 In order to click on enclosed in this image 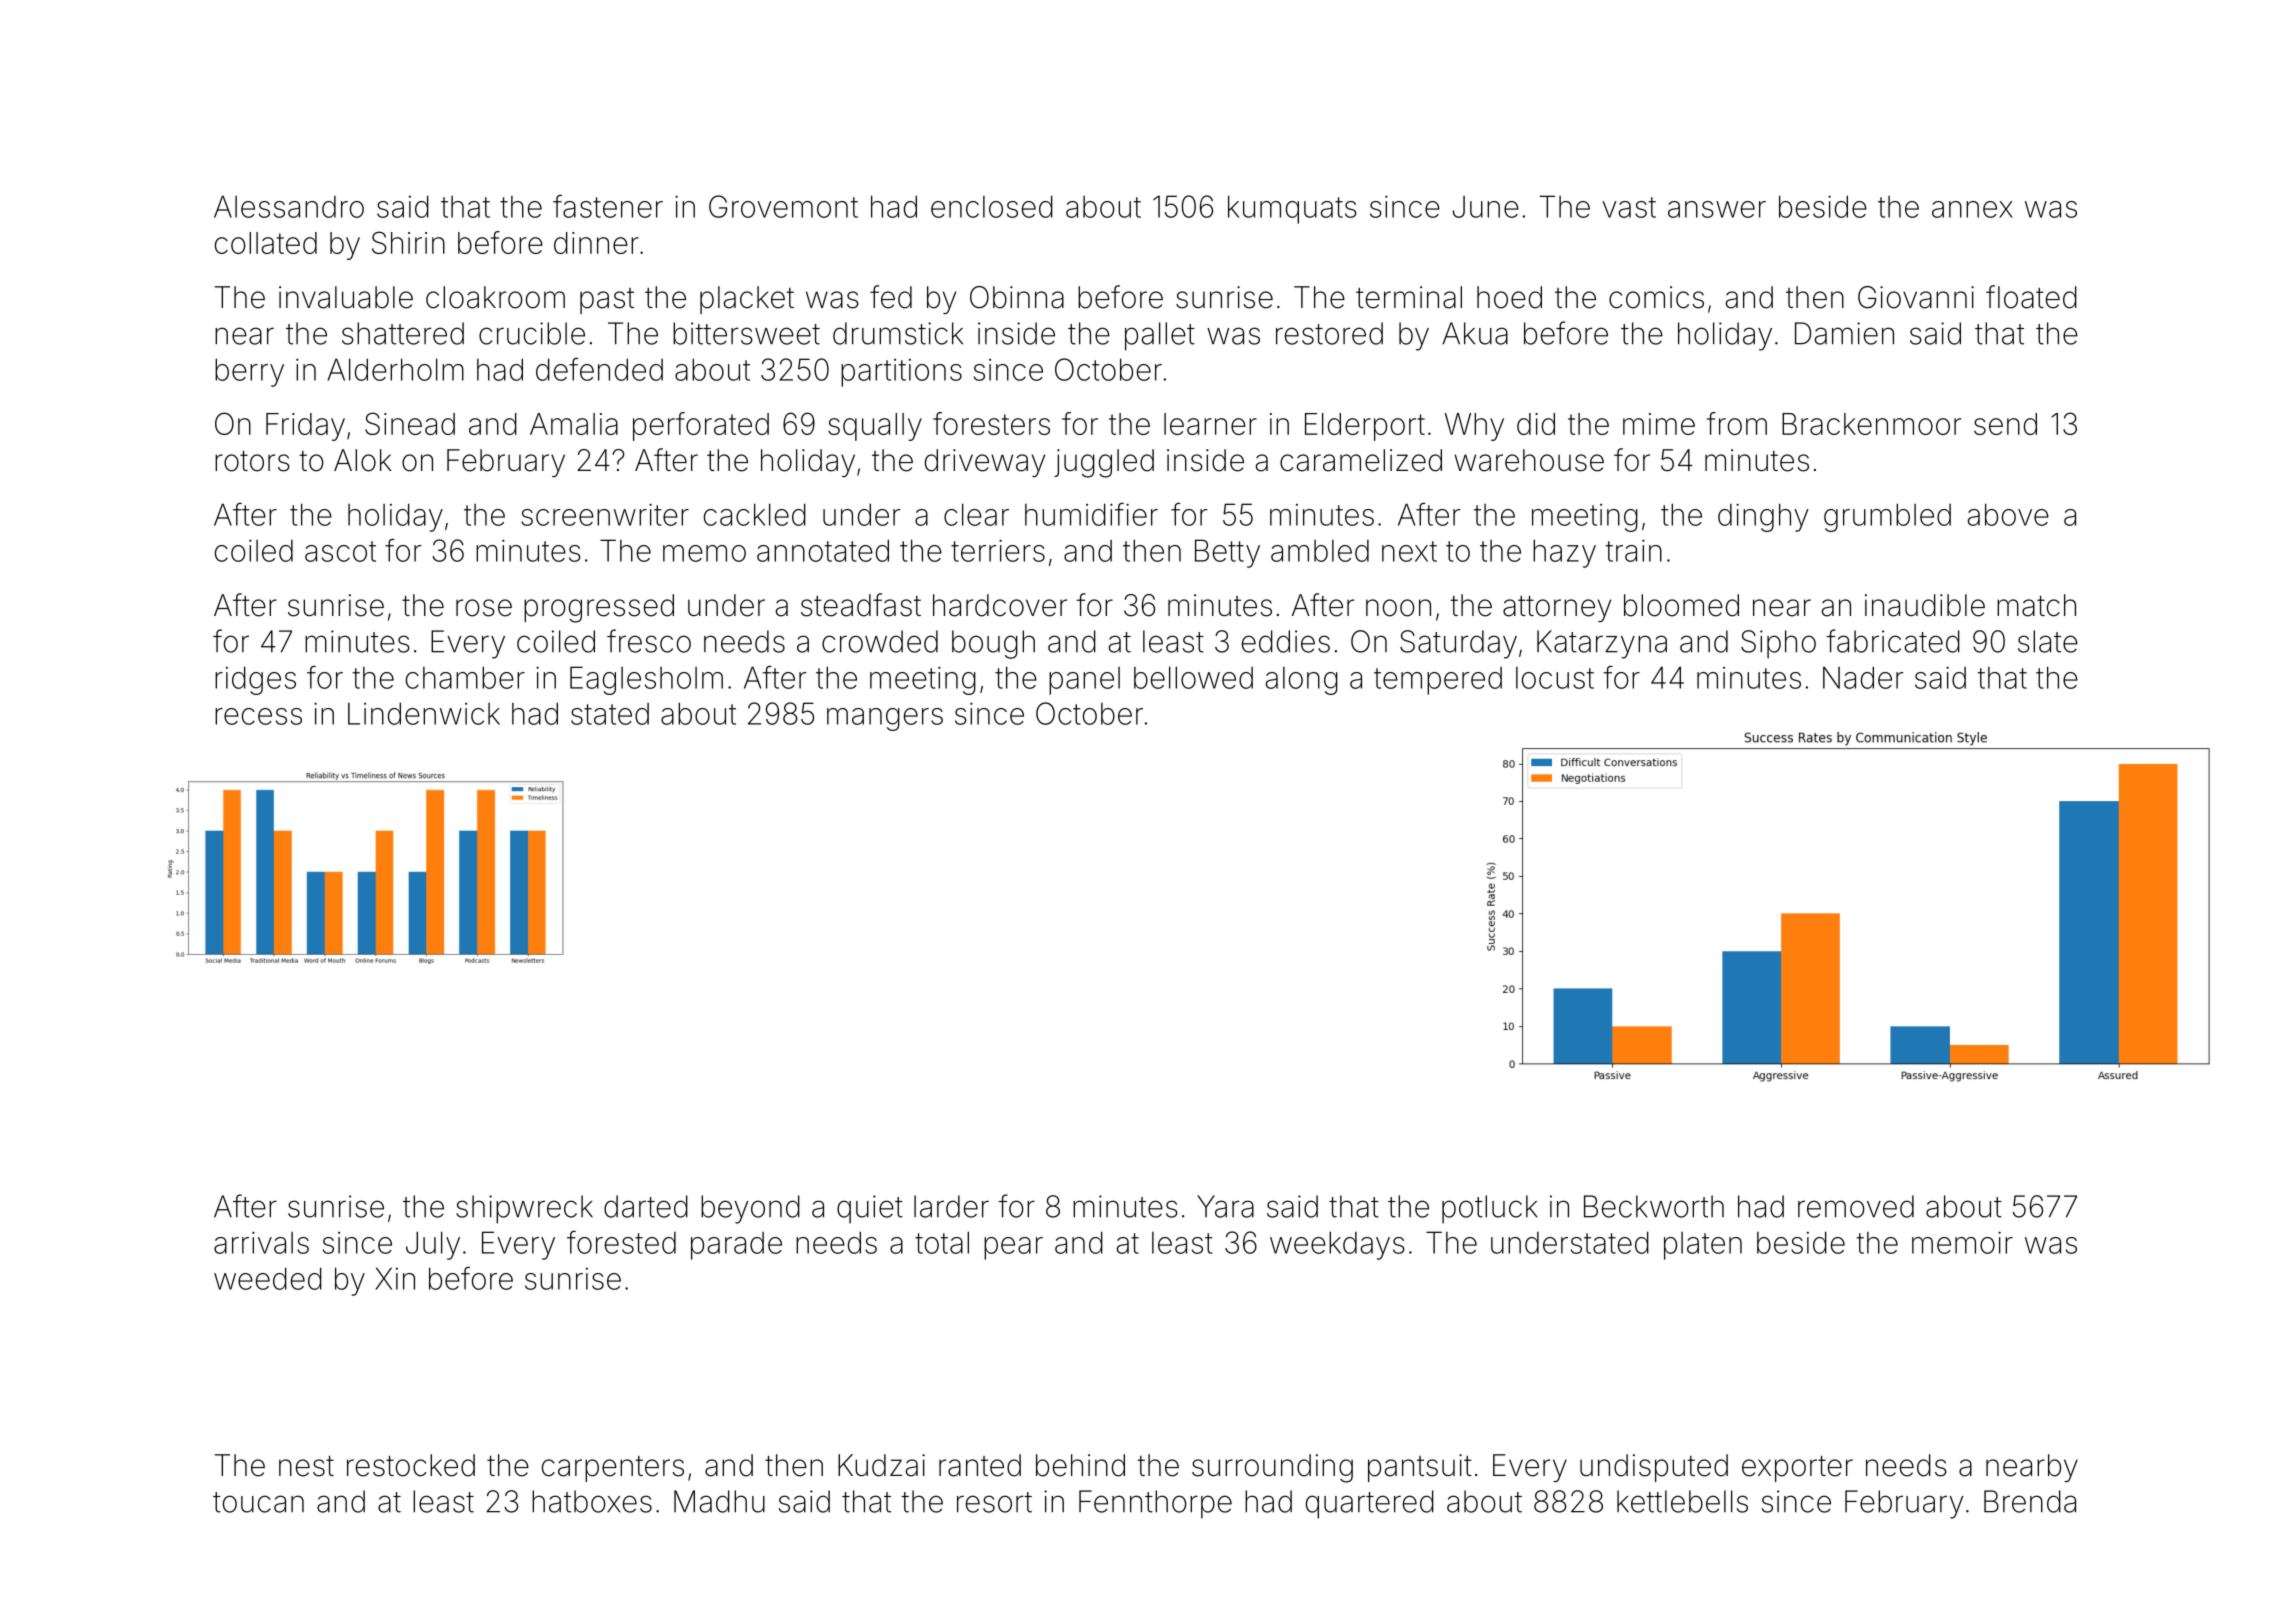, I will do `click(992, 206)`.
